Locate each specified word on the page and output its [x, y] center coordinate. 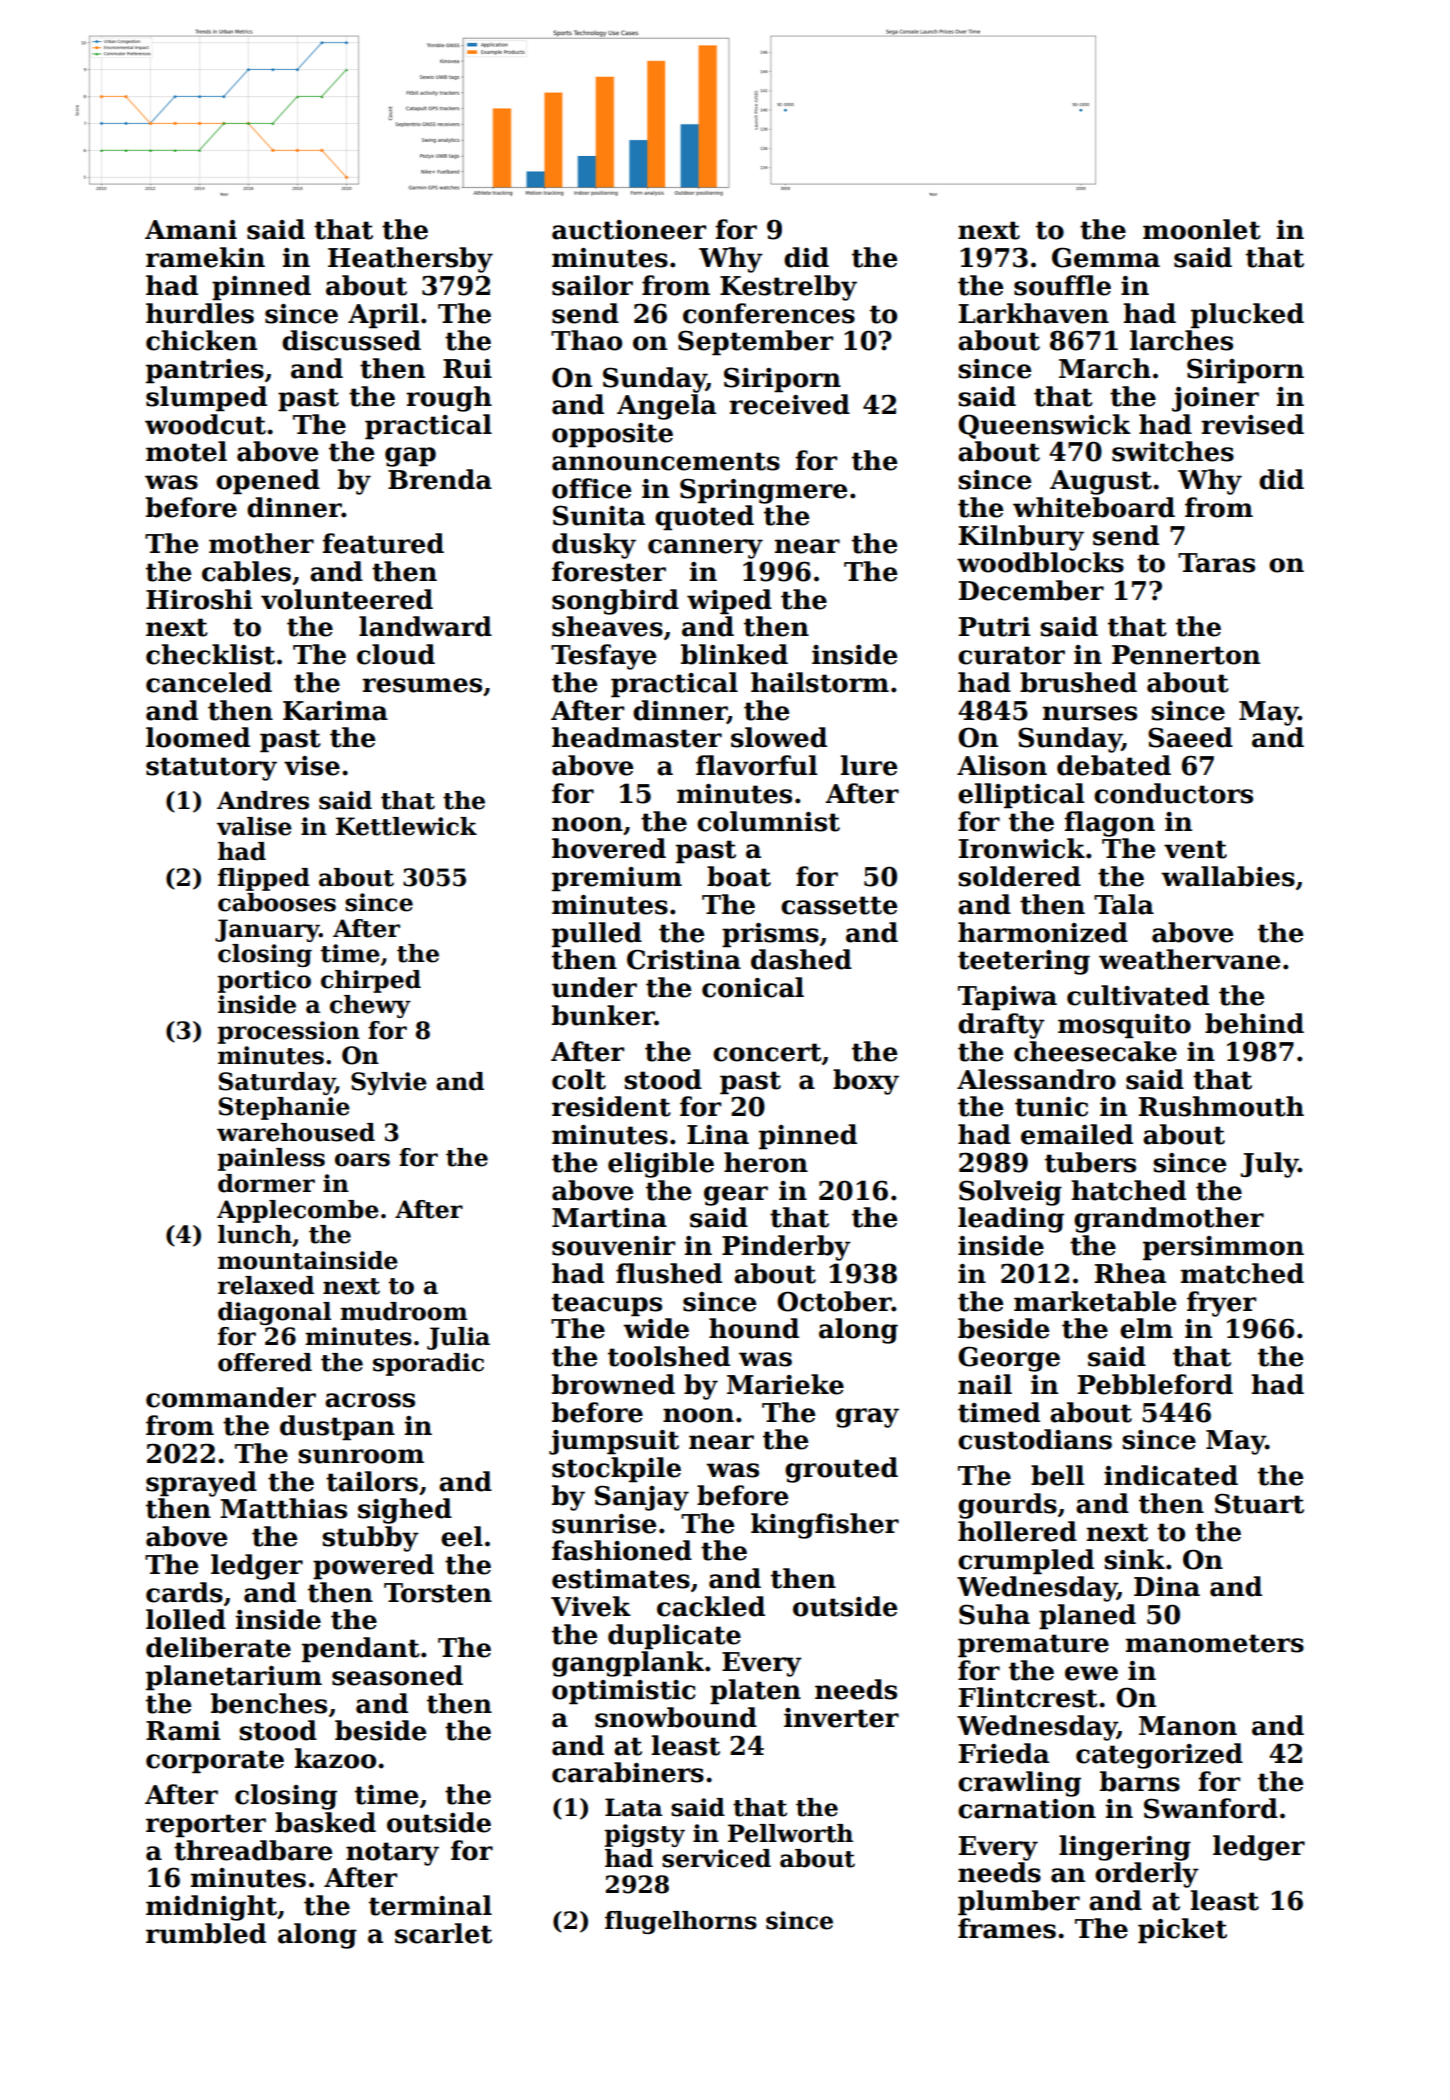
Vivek [591, 1606]
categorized [1159, 1756]
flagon [1109, 824]
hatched [1128, 1190]
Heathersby [410, 260]
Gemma [1106, 257]
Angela [666, 407]
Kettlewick [406, 826]
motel [186, 451]
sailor [592, 285]
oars [362, 1160]
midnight [211, 1908]
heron [766, 1162]
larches [1181, 340]
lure [869, 765]
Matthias [283, 1508]
